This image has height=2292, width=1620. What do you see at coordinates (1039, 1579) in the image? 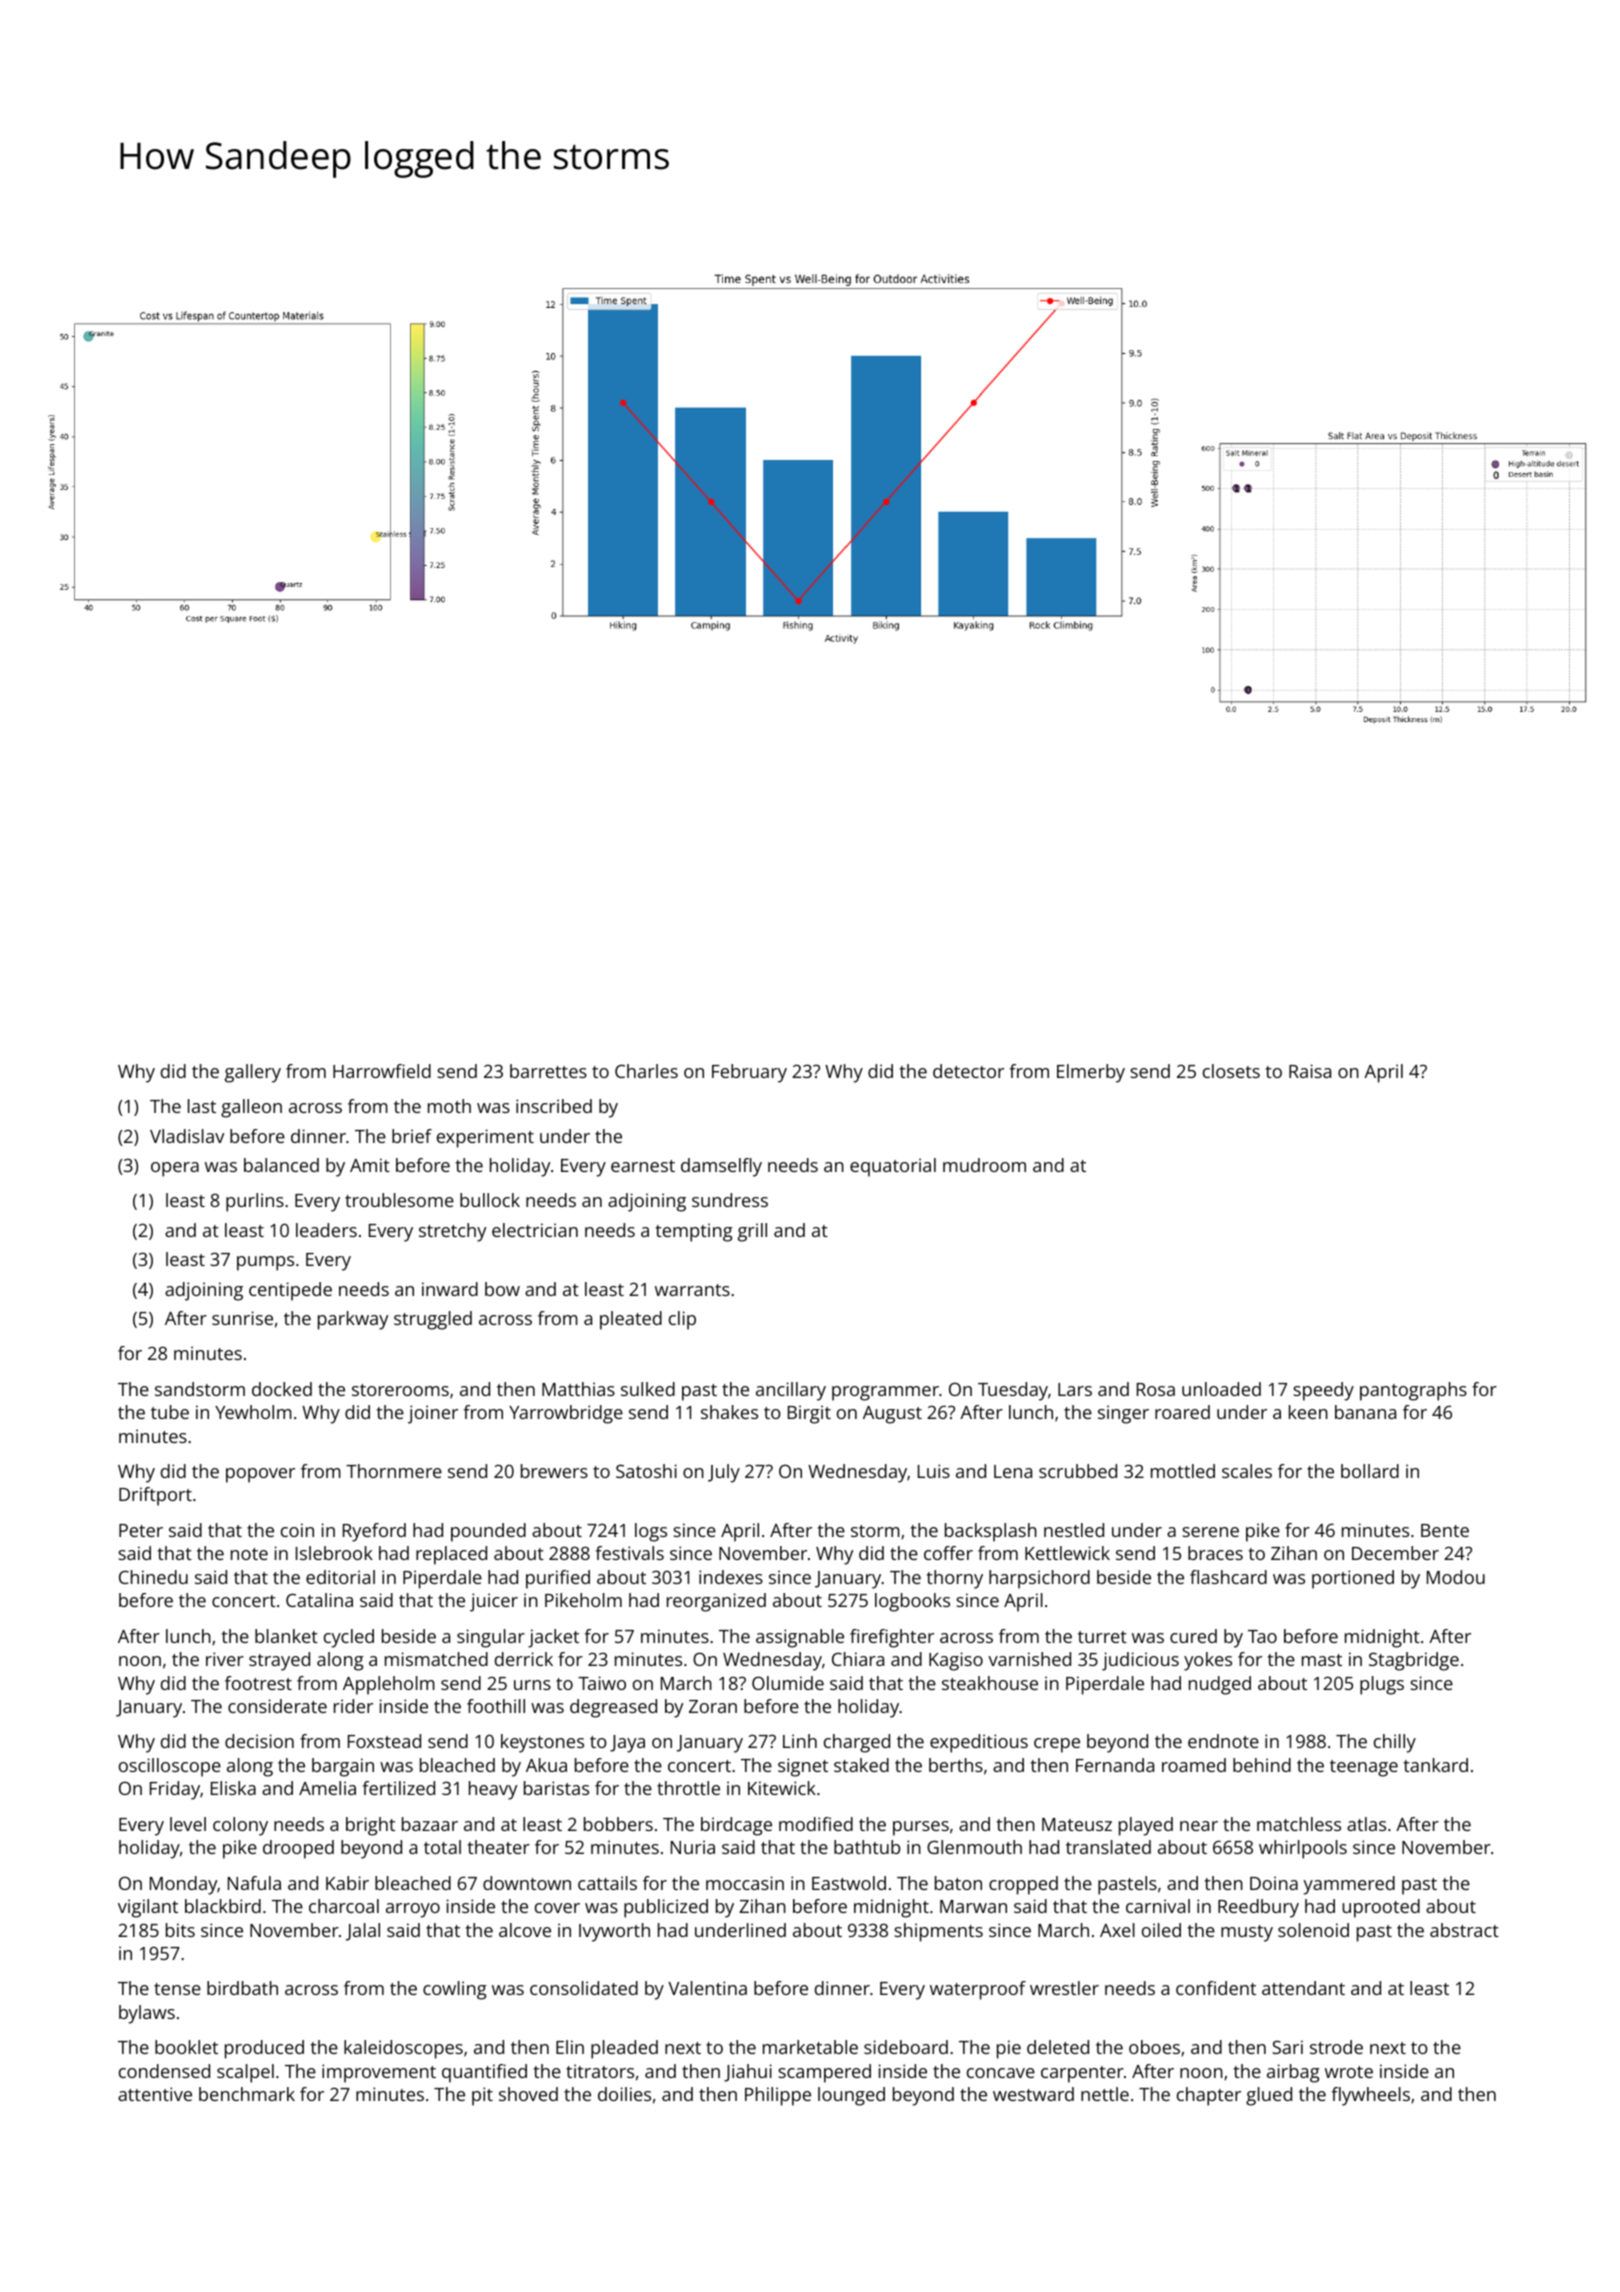
I see `harpsichord` at bounding box center [1039, 1579].
